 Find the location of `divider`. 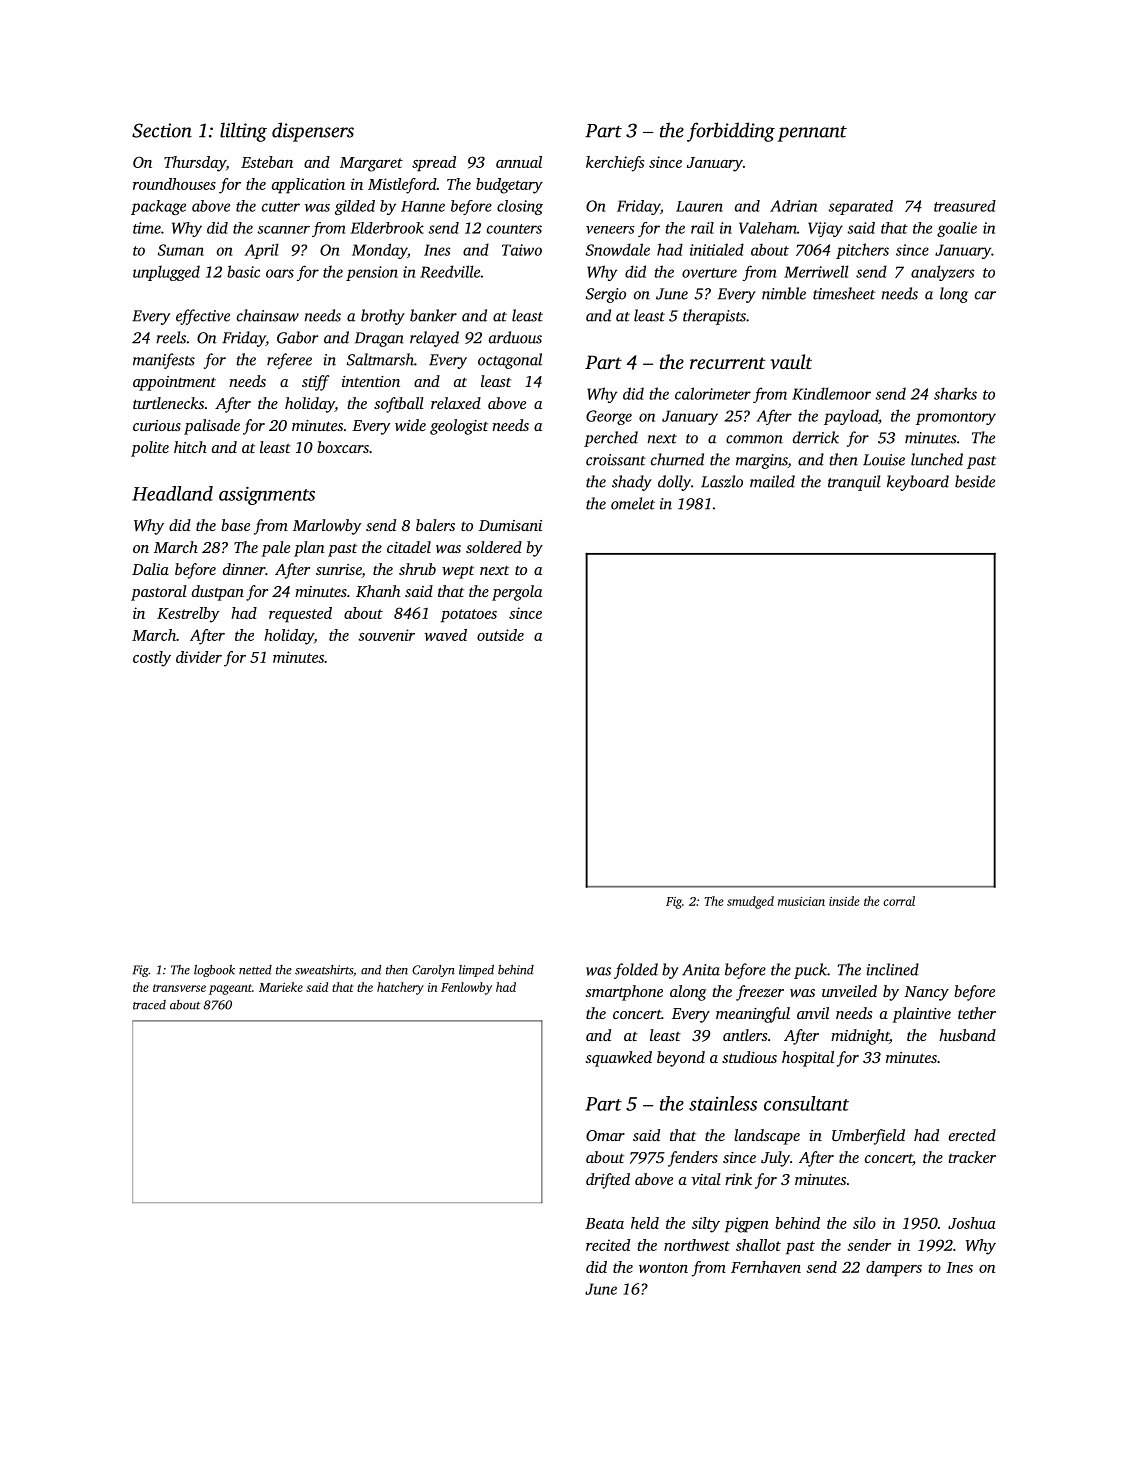

divider is located at coordinates (199, 657).
